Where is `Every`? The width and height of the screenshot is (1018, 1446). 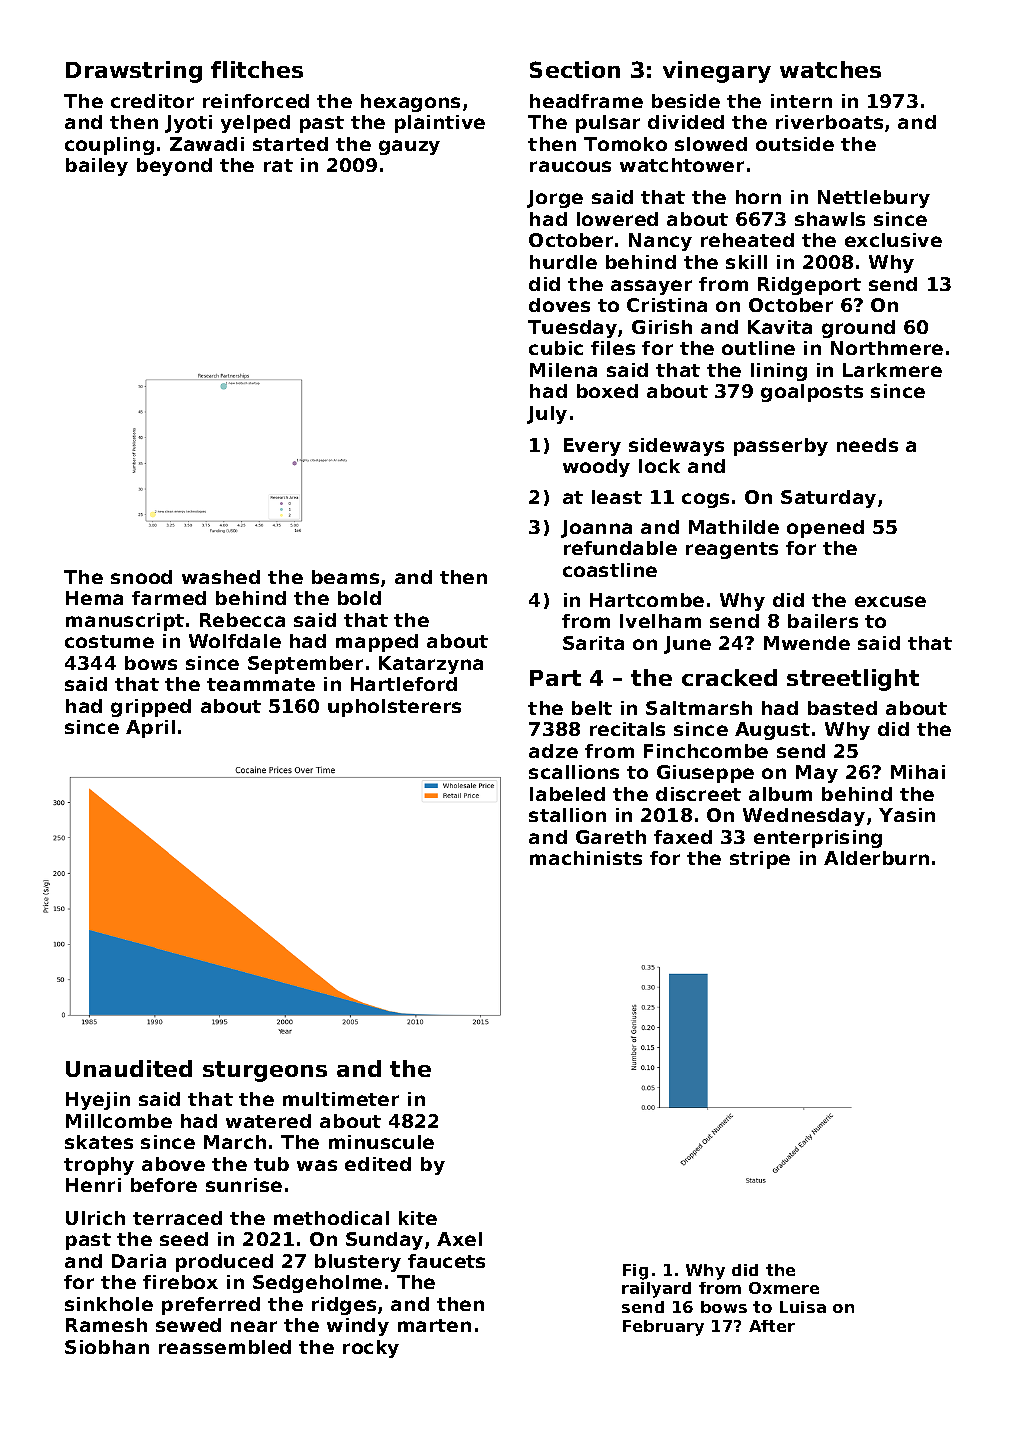
Every is located at coordinates (592, 447).
